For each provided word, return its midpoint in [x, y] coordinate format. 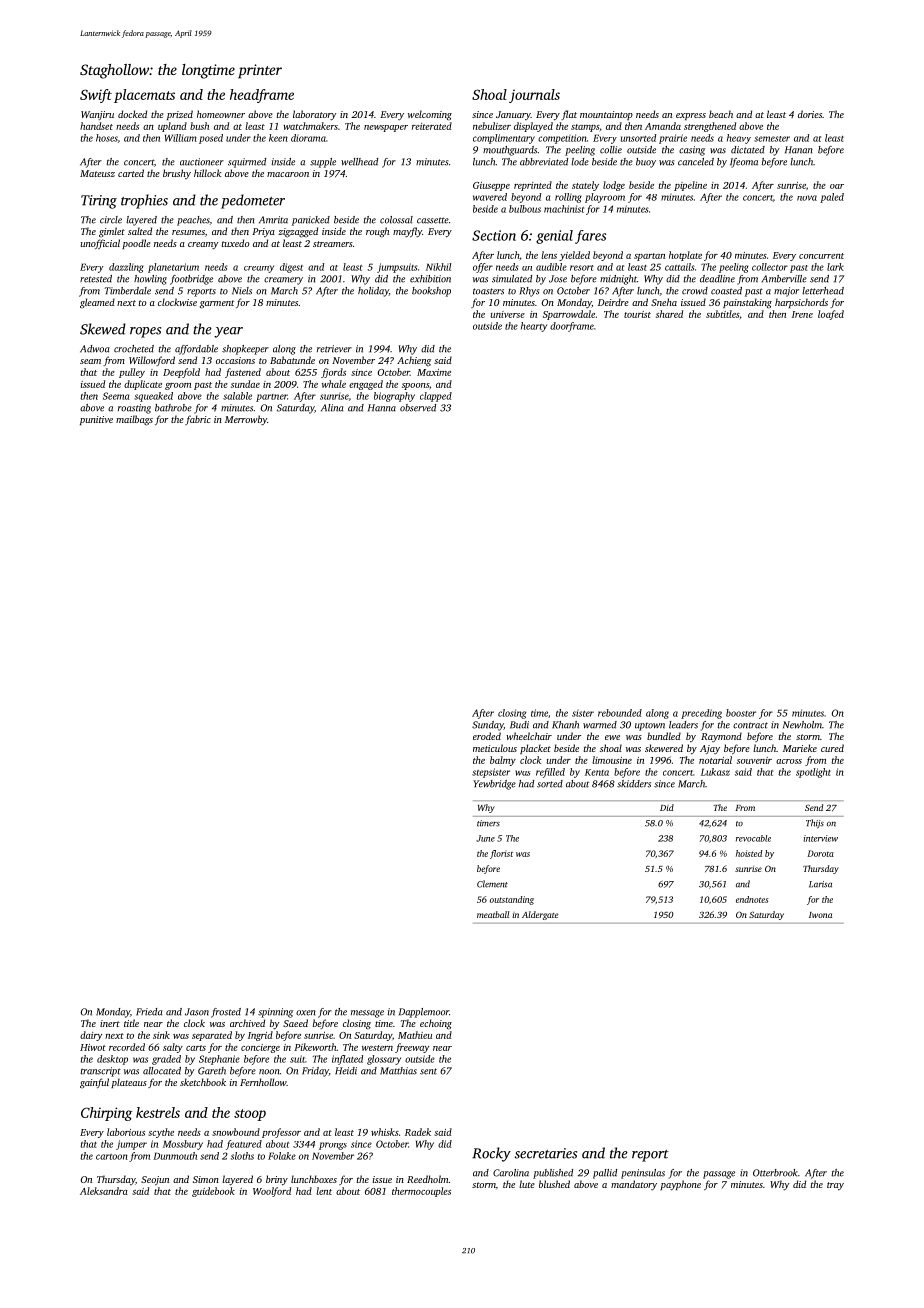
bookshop [431, 292]
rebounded [620, 713]
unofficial [100, 244]
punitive [96, 420]
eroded [487, 736]
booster [741, 713]
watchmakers [310, 126]
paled [832, 198]
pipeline [690, 186]
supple [323, 163]
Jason [197, 1012]
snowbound [236, 1132]
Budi [519, 725]
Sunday [488, 726]
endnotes [752, 899]
